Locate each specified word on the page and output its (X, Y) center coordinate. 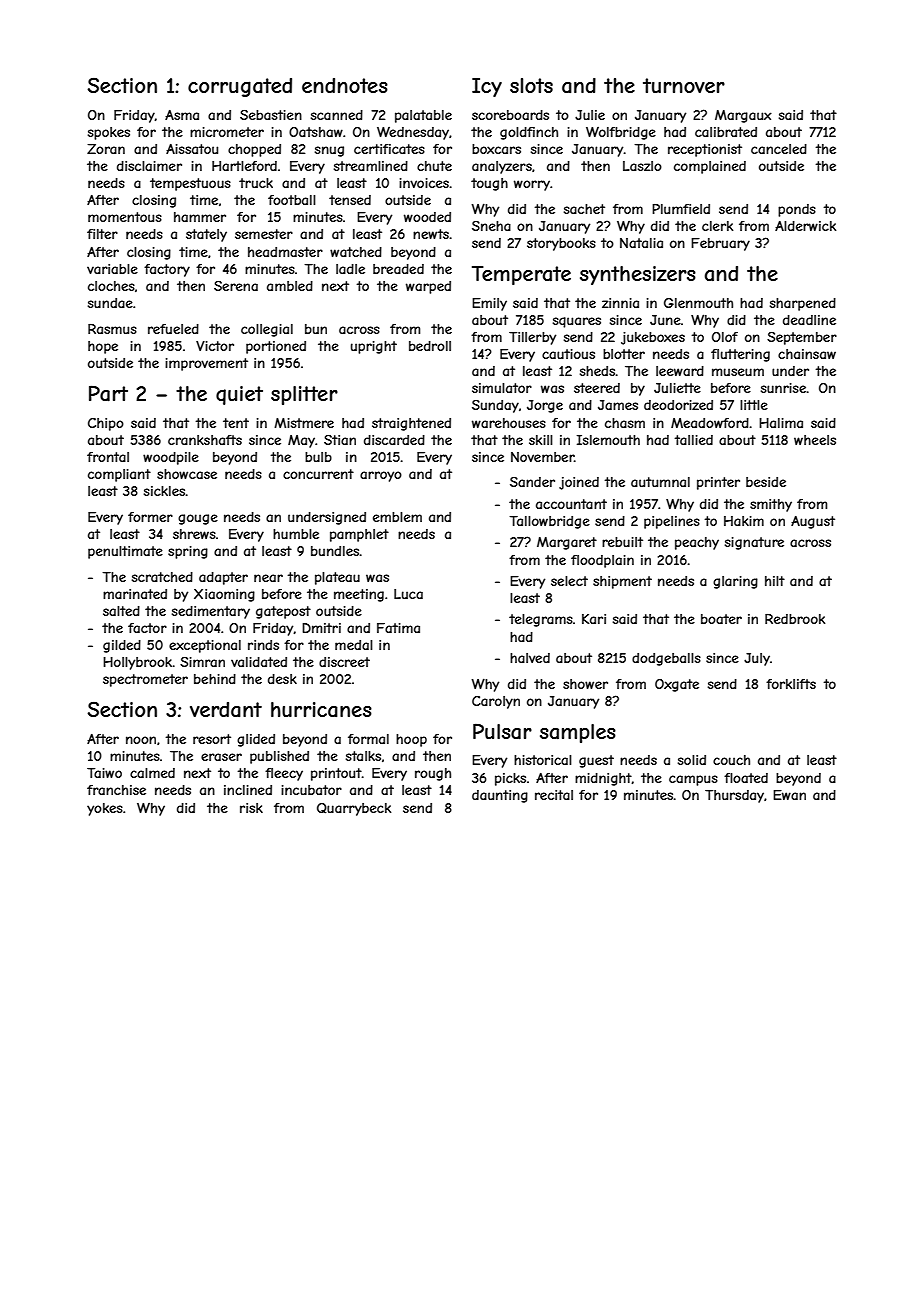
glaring (735, 582)
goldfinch (529, 133)
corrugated (240, 87)
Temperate (521, 275)
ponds (797, 210)
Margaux (743, 116)
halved (530, 658)
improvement (206, 364)
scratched (162, 577)
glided (256, 740)
